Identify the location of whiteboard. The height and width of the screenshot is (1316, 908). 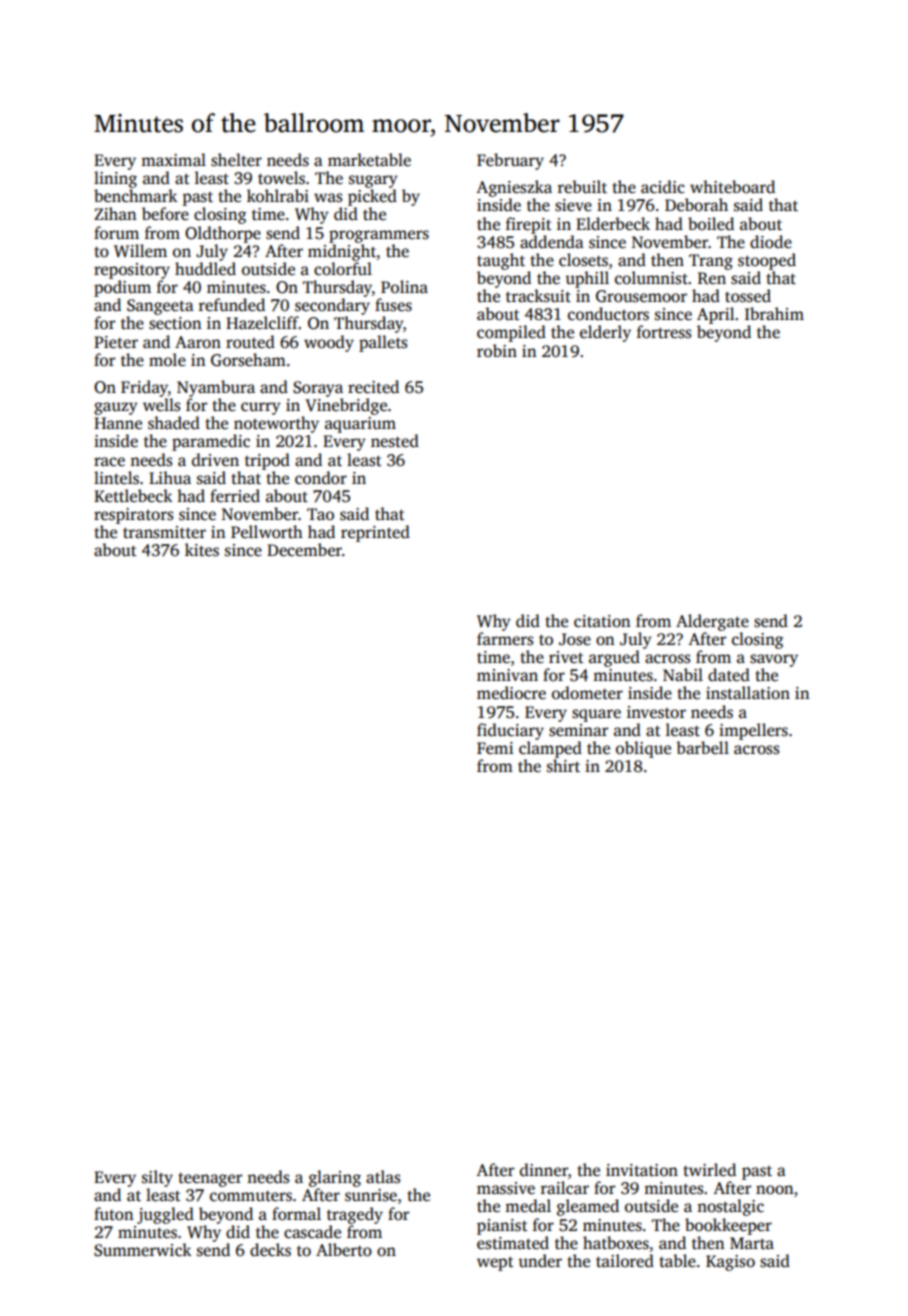
(732, 187).
